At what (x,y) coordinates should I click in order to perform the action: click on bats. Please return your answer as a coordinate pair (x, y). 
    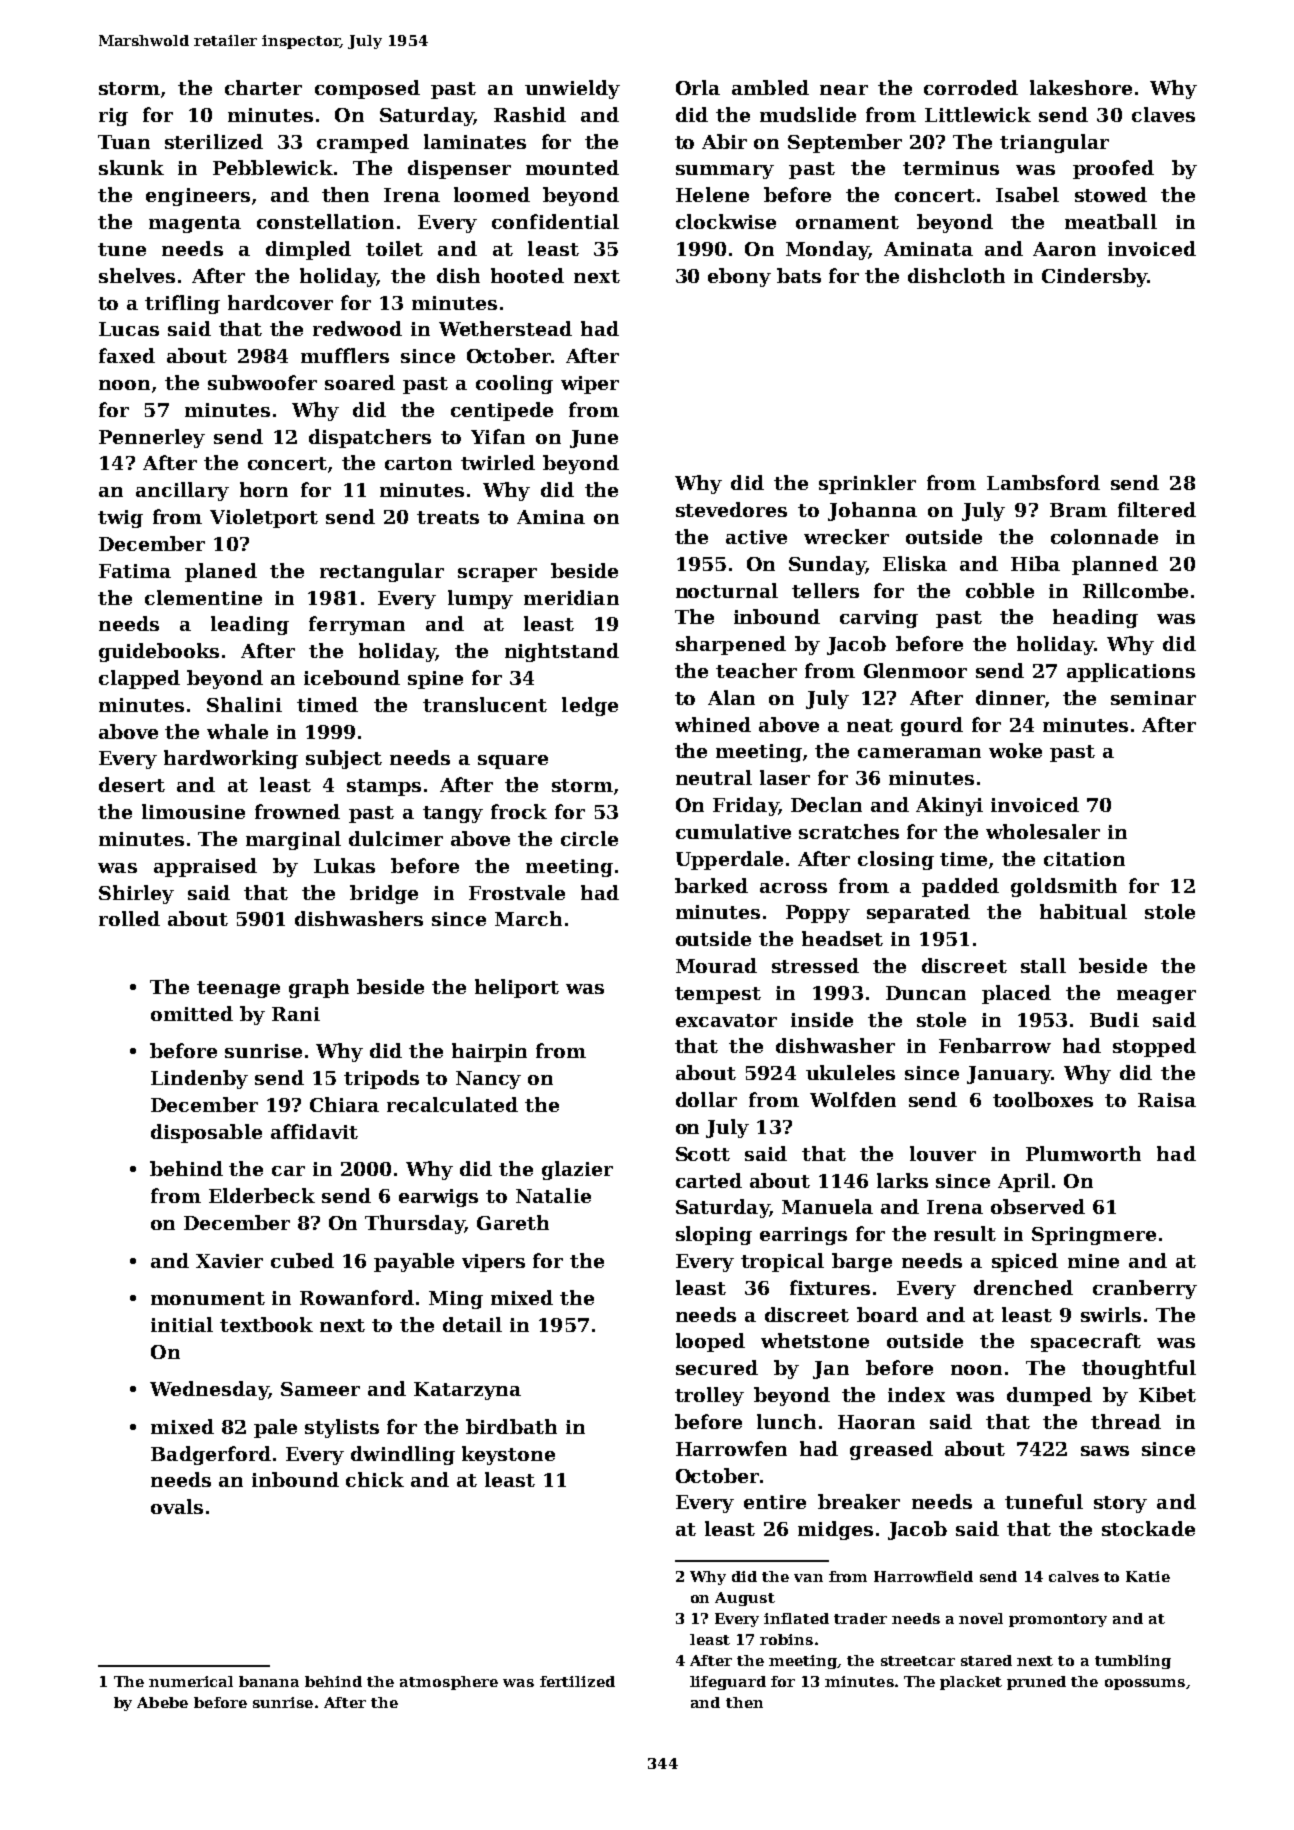
    Looking at the image, I should click on (799, 275).
